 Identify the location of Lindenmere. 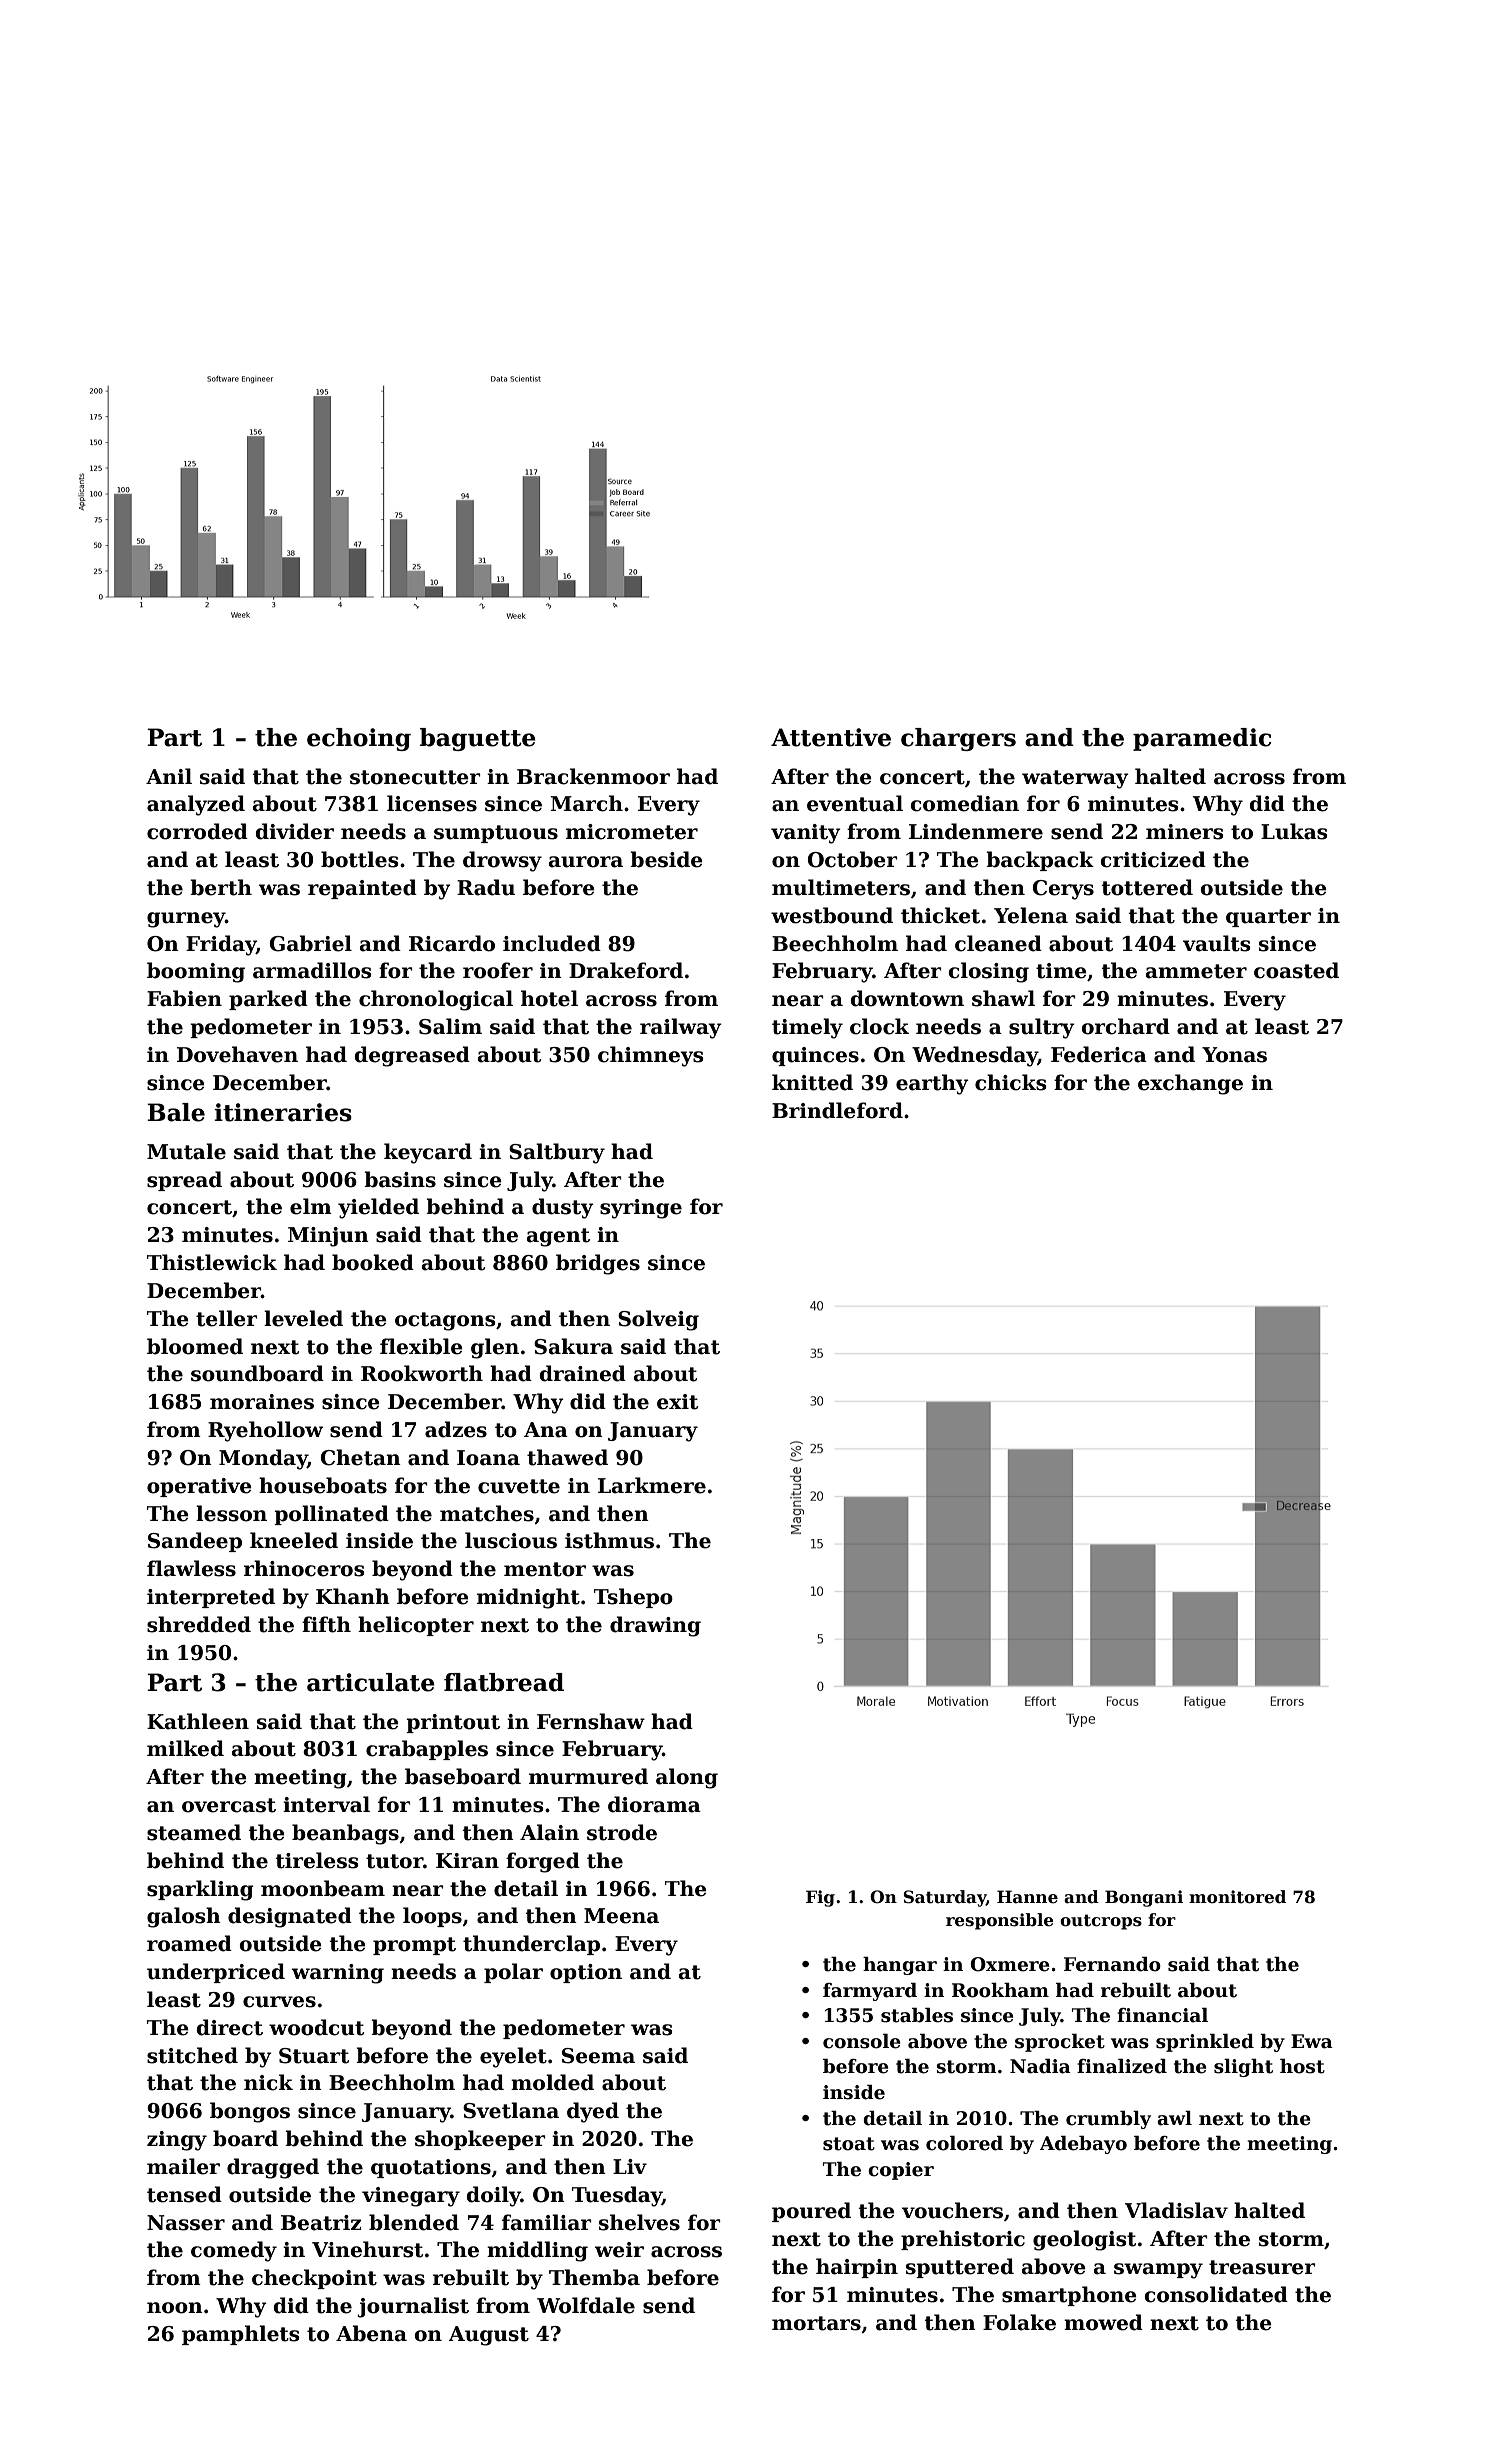
(976, 831).
